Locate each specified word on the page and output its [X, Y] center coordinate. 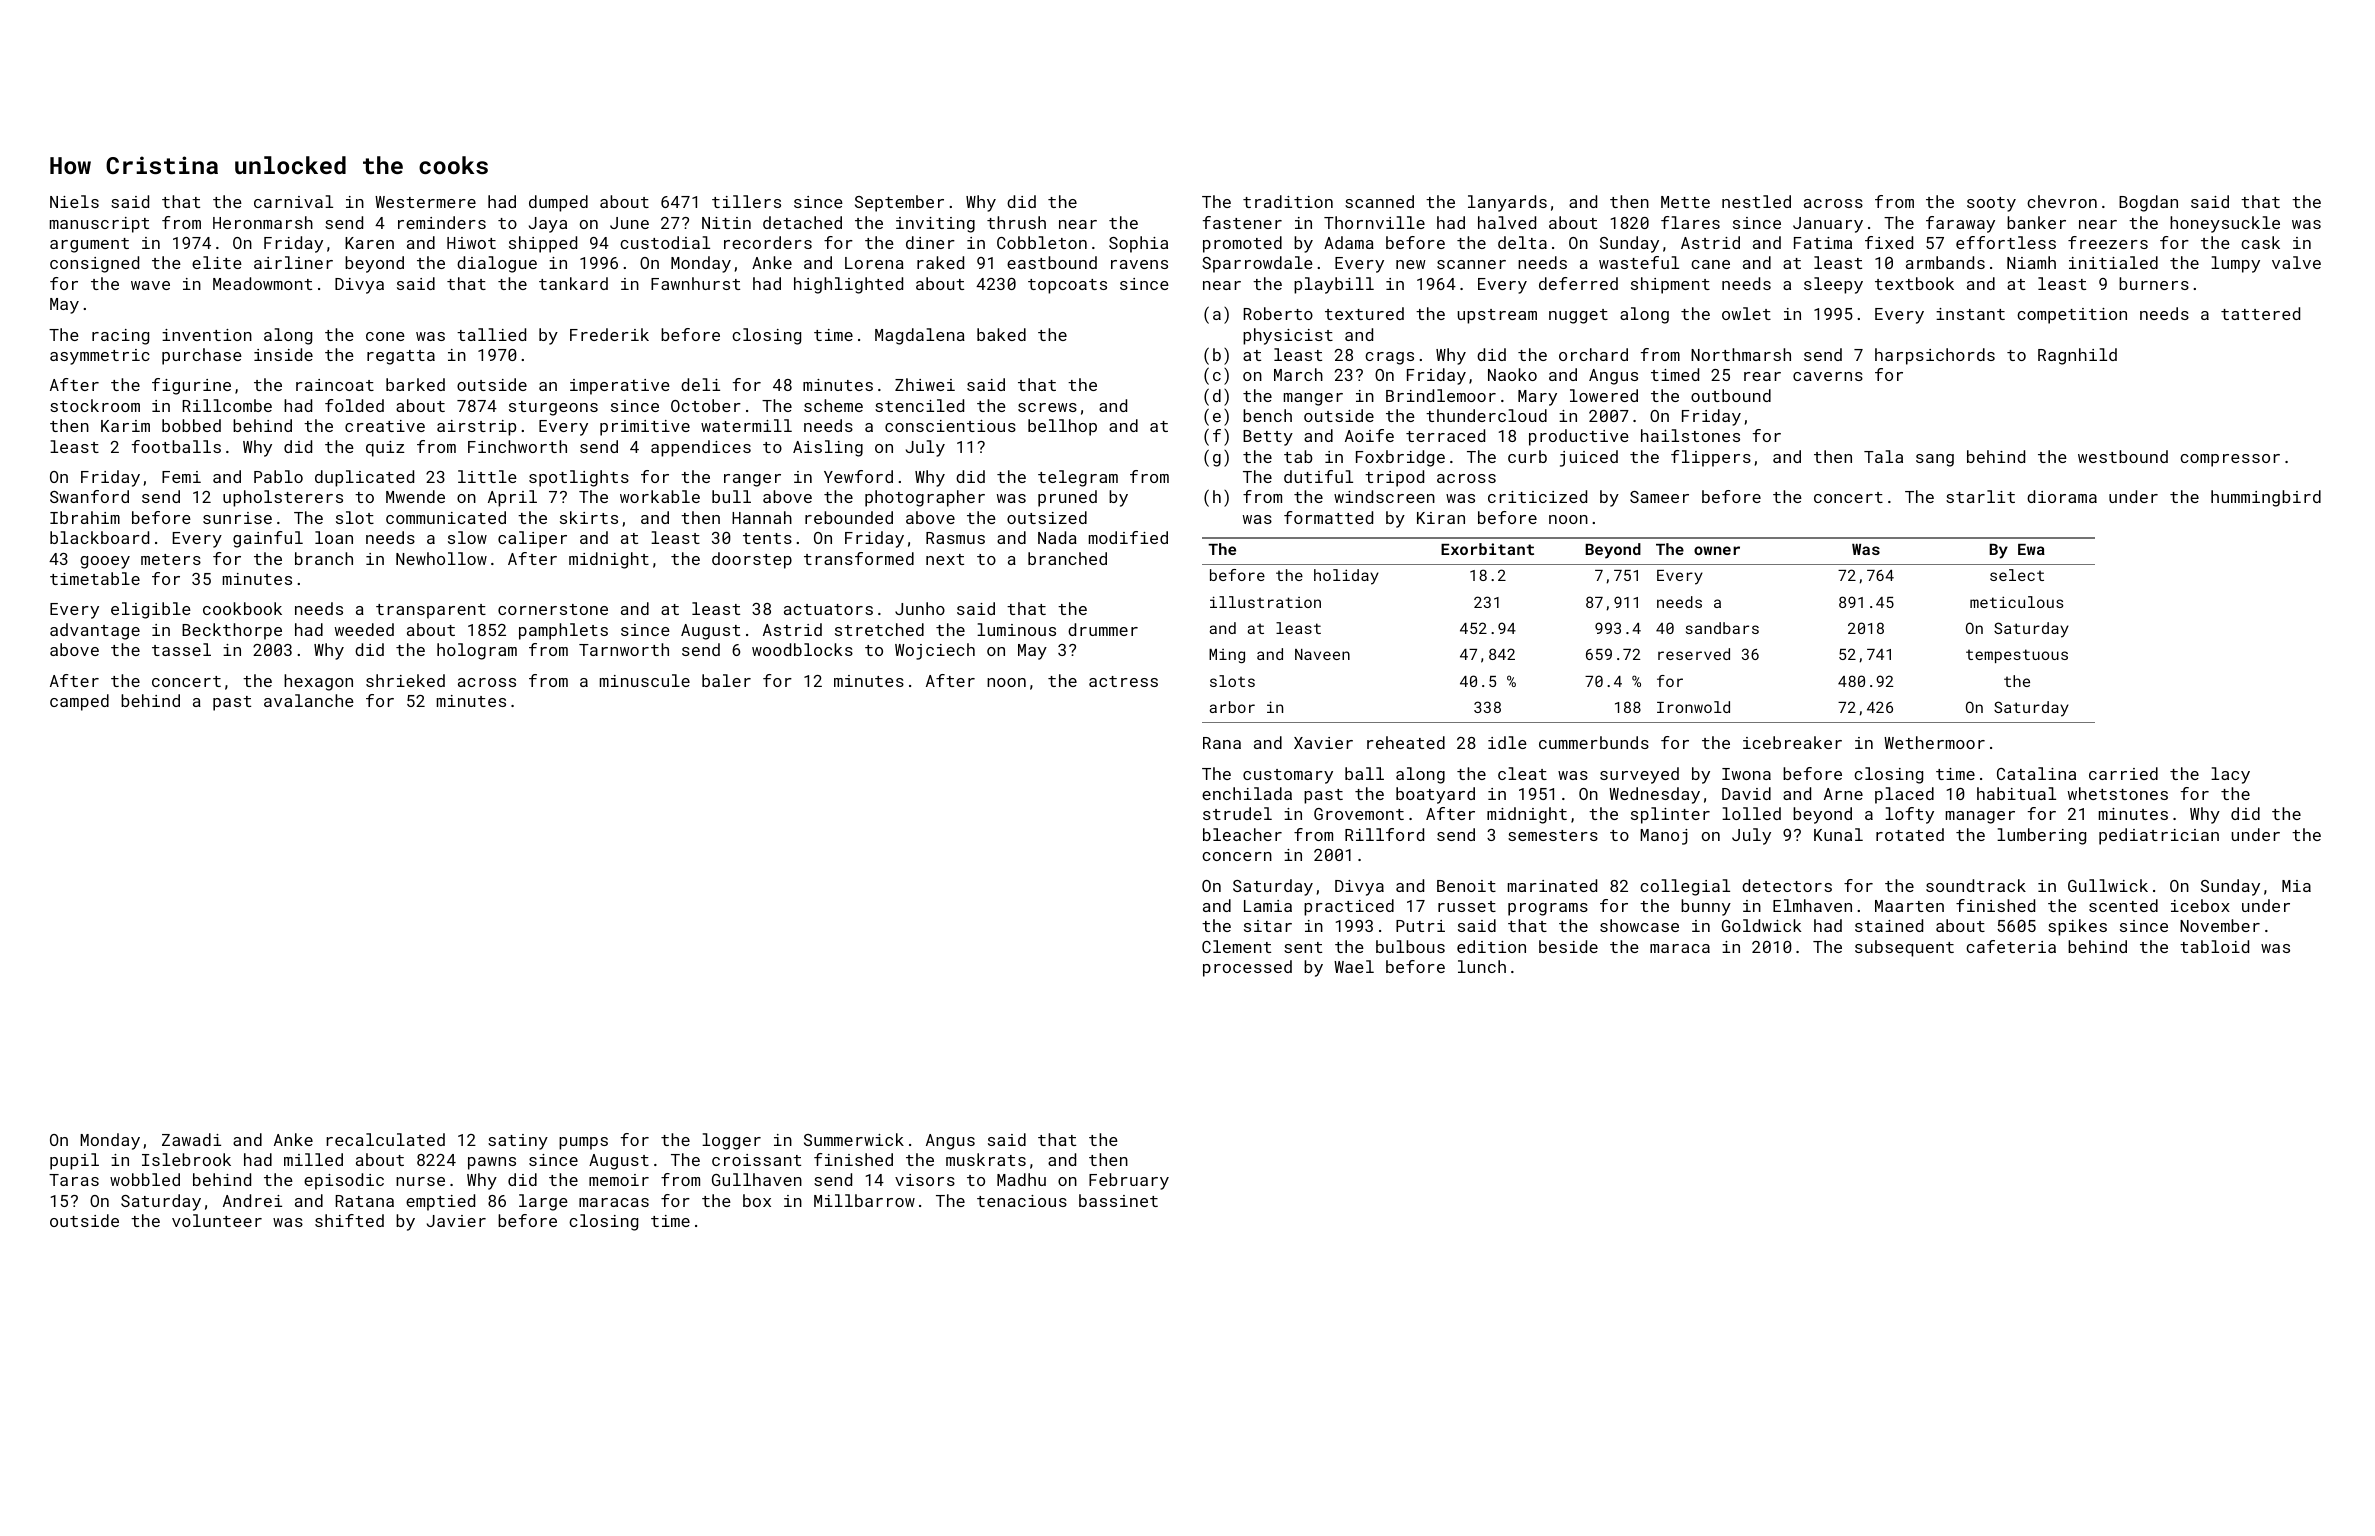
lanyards [1507, 203]
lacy [2230, 775]
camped [79, 702]
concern [1237, 856]
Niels [74, 201]
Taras [74, 1180]
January [1828, 225]
